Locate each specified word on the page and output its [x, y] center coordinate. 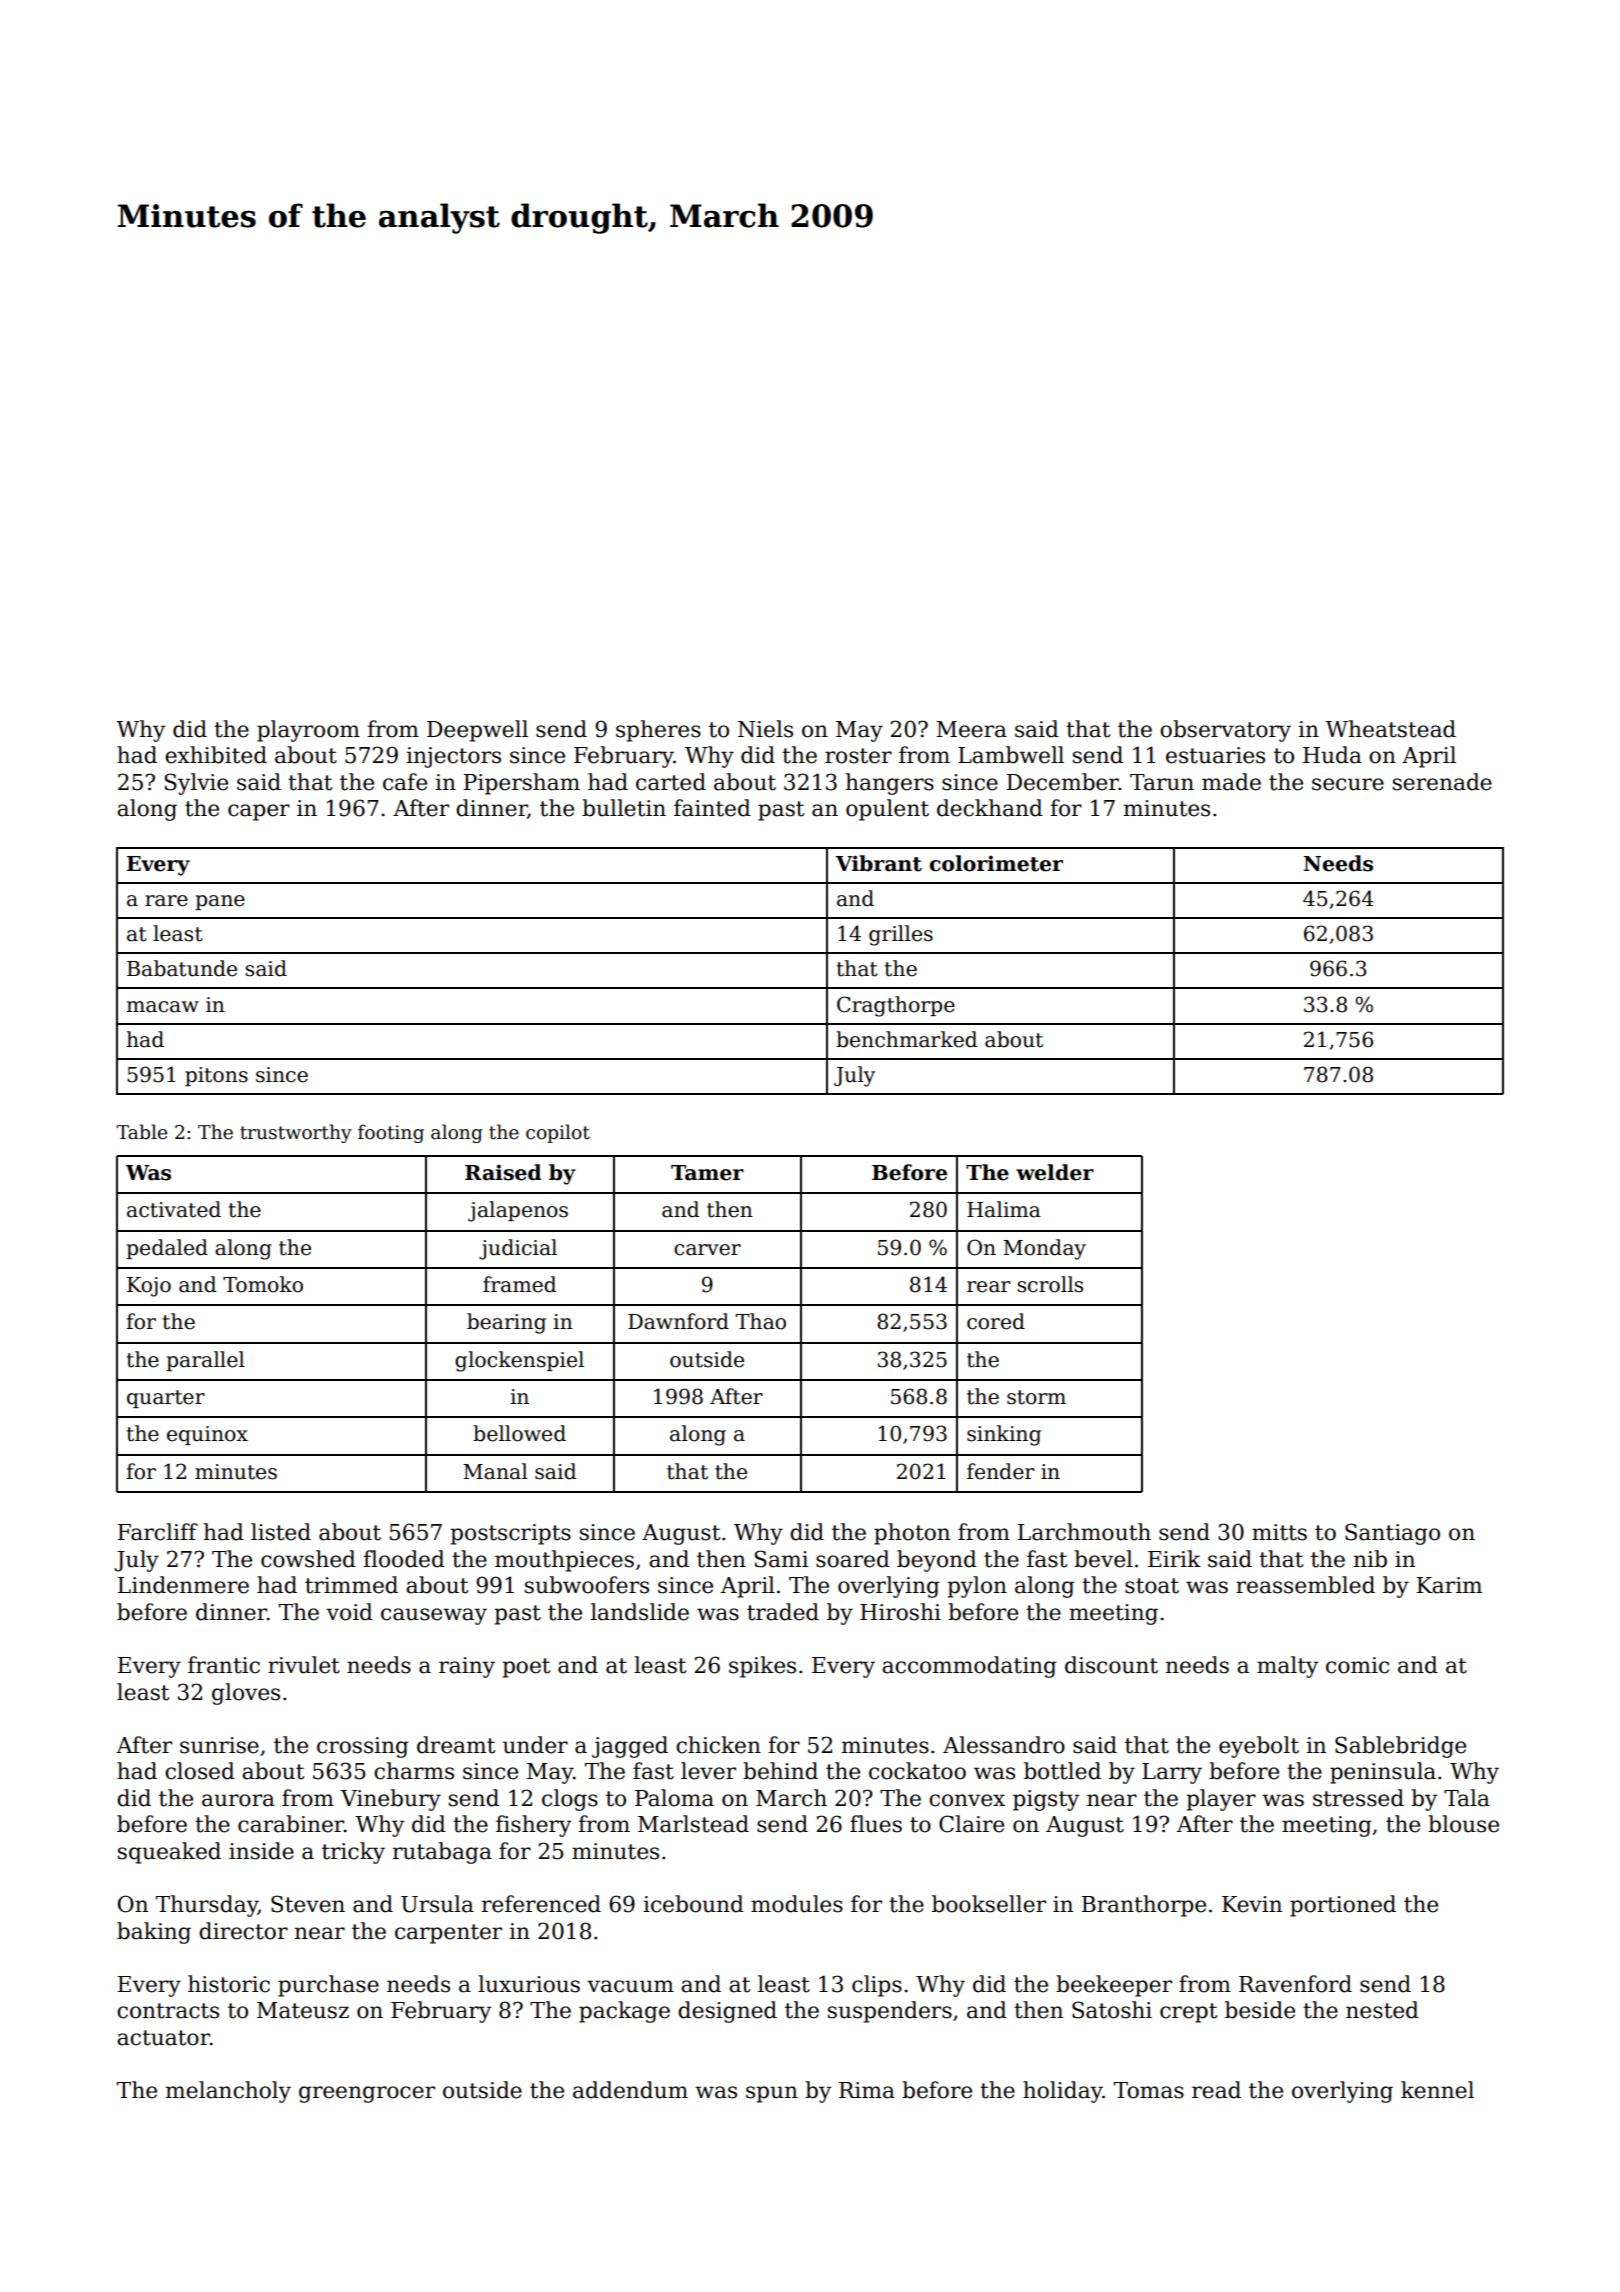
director [243, 1931]
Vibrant [879, 863]
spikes [762, 1667]
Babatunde [182, 968]
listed [281, 1532]
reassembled [1305, 1585]
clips [877, 1986]
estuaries [1215, 755]
